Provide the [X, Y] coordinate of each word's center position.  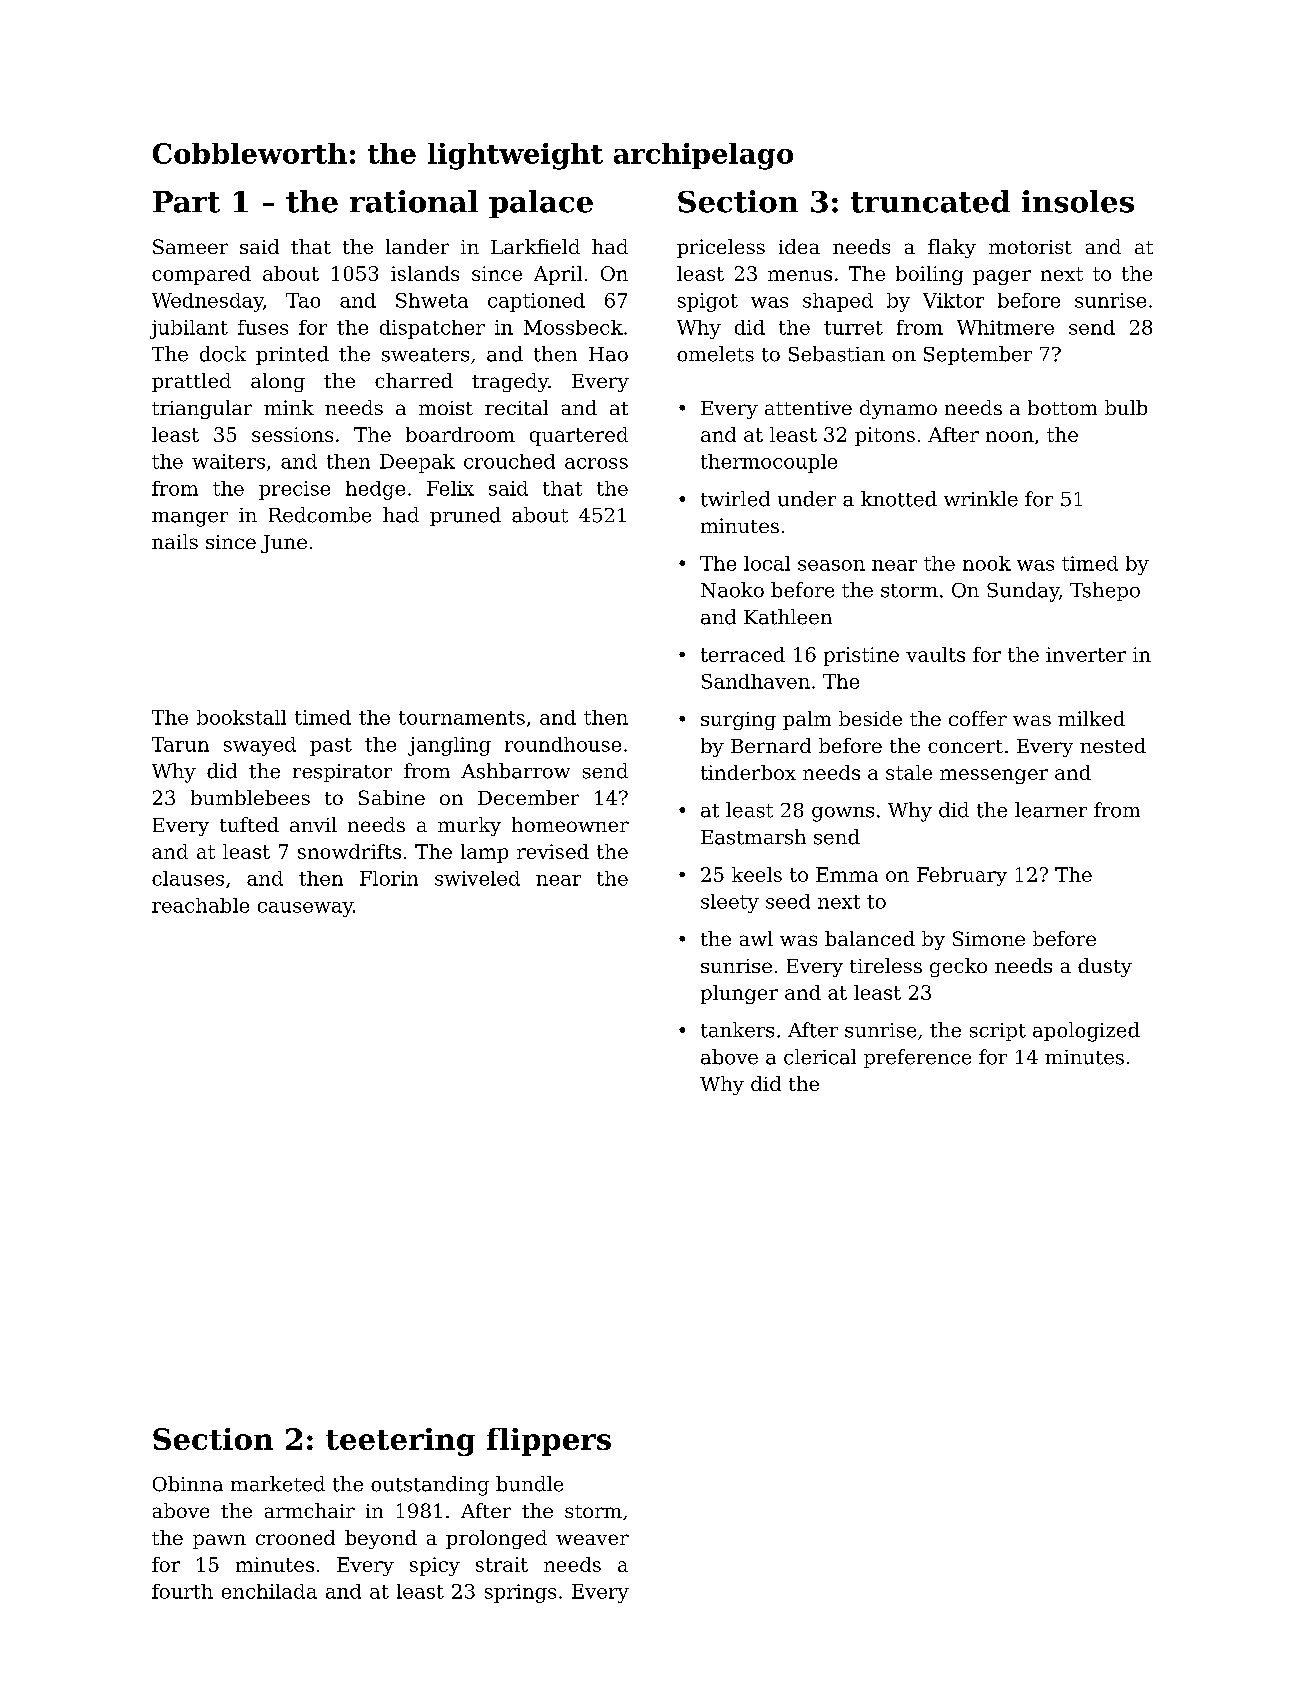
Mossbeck [573, 327]
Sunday [1023, 592]
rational [414, 201]
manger [190, 519]
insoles [1078, 201]
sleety [730, 903]
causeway [305, 909]
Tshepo [1105, 591]
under [807, 499]
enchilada [269, 1591]
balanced [870, 938]
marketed [278, 1484]
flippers [549, 1442]
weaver [592, 1539]
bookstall [241, 717]
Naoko [732, 590]
